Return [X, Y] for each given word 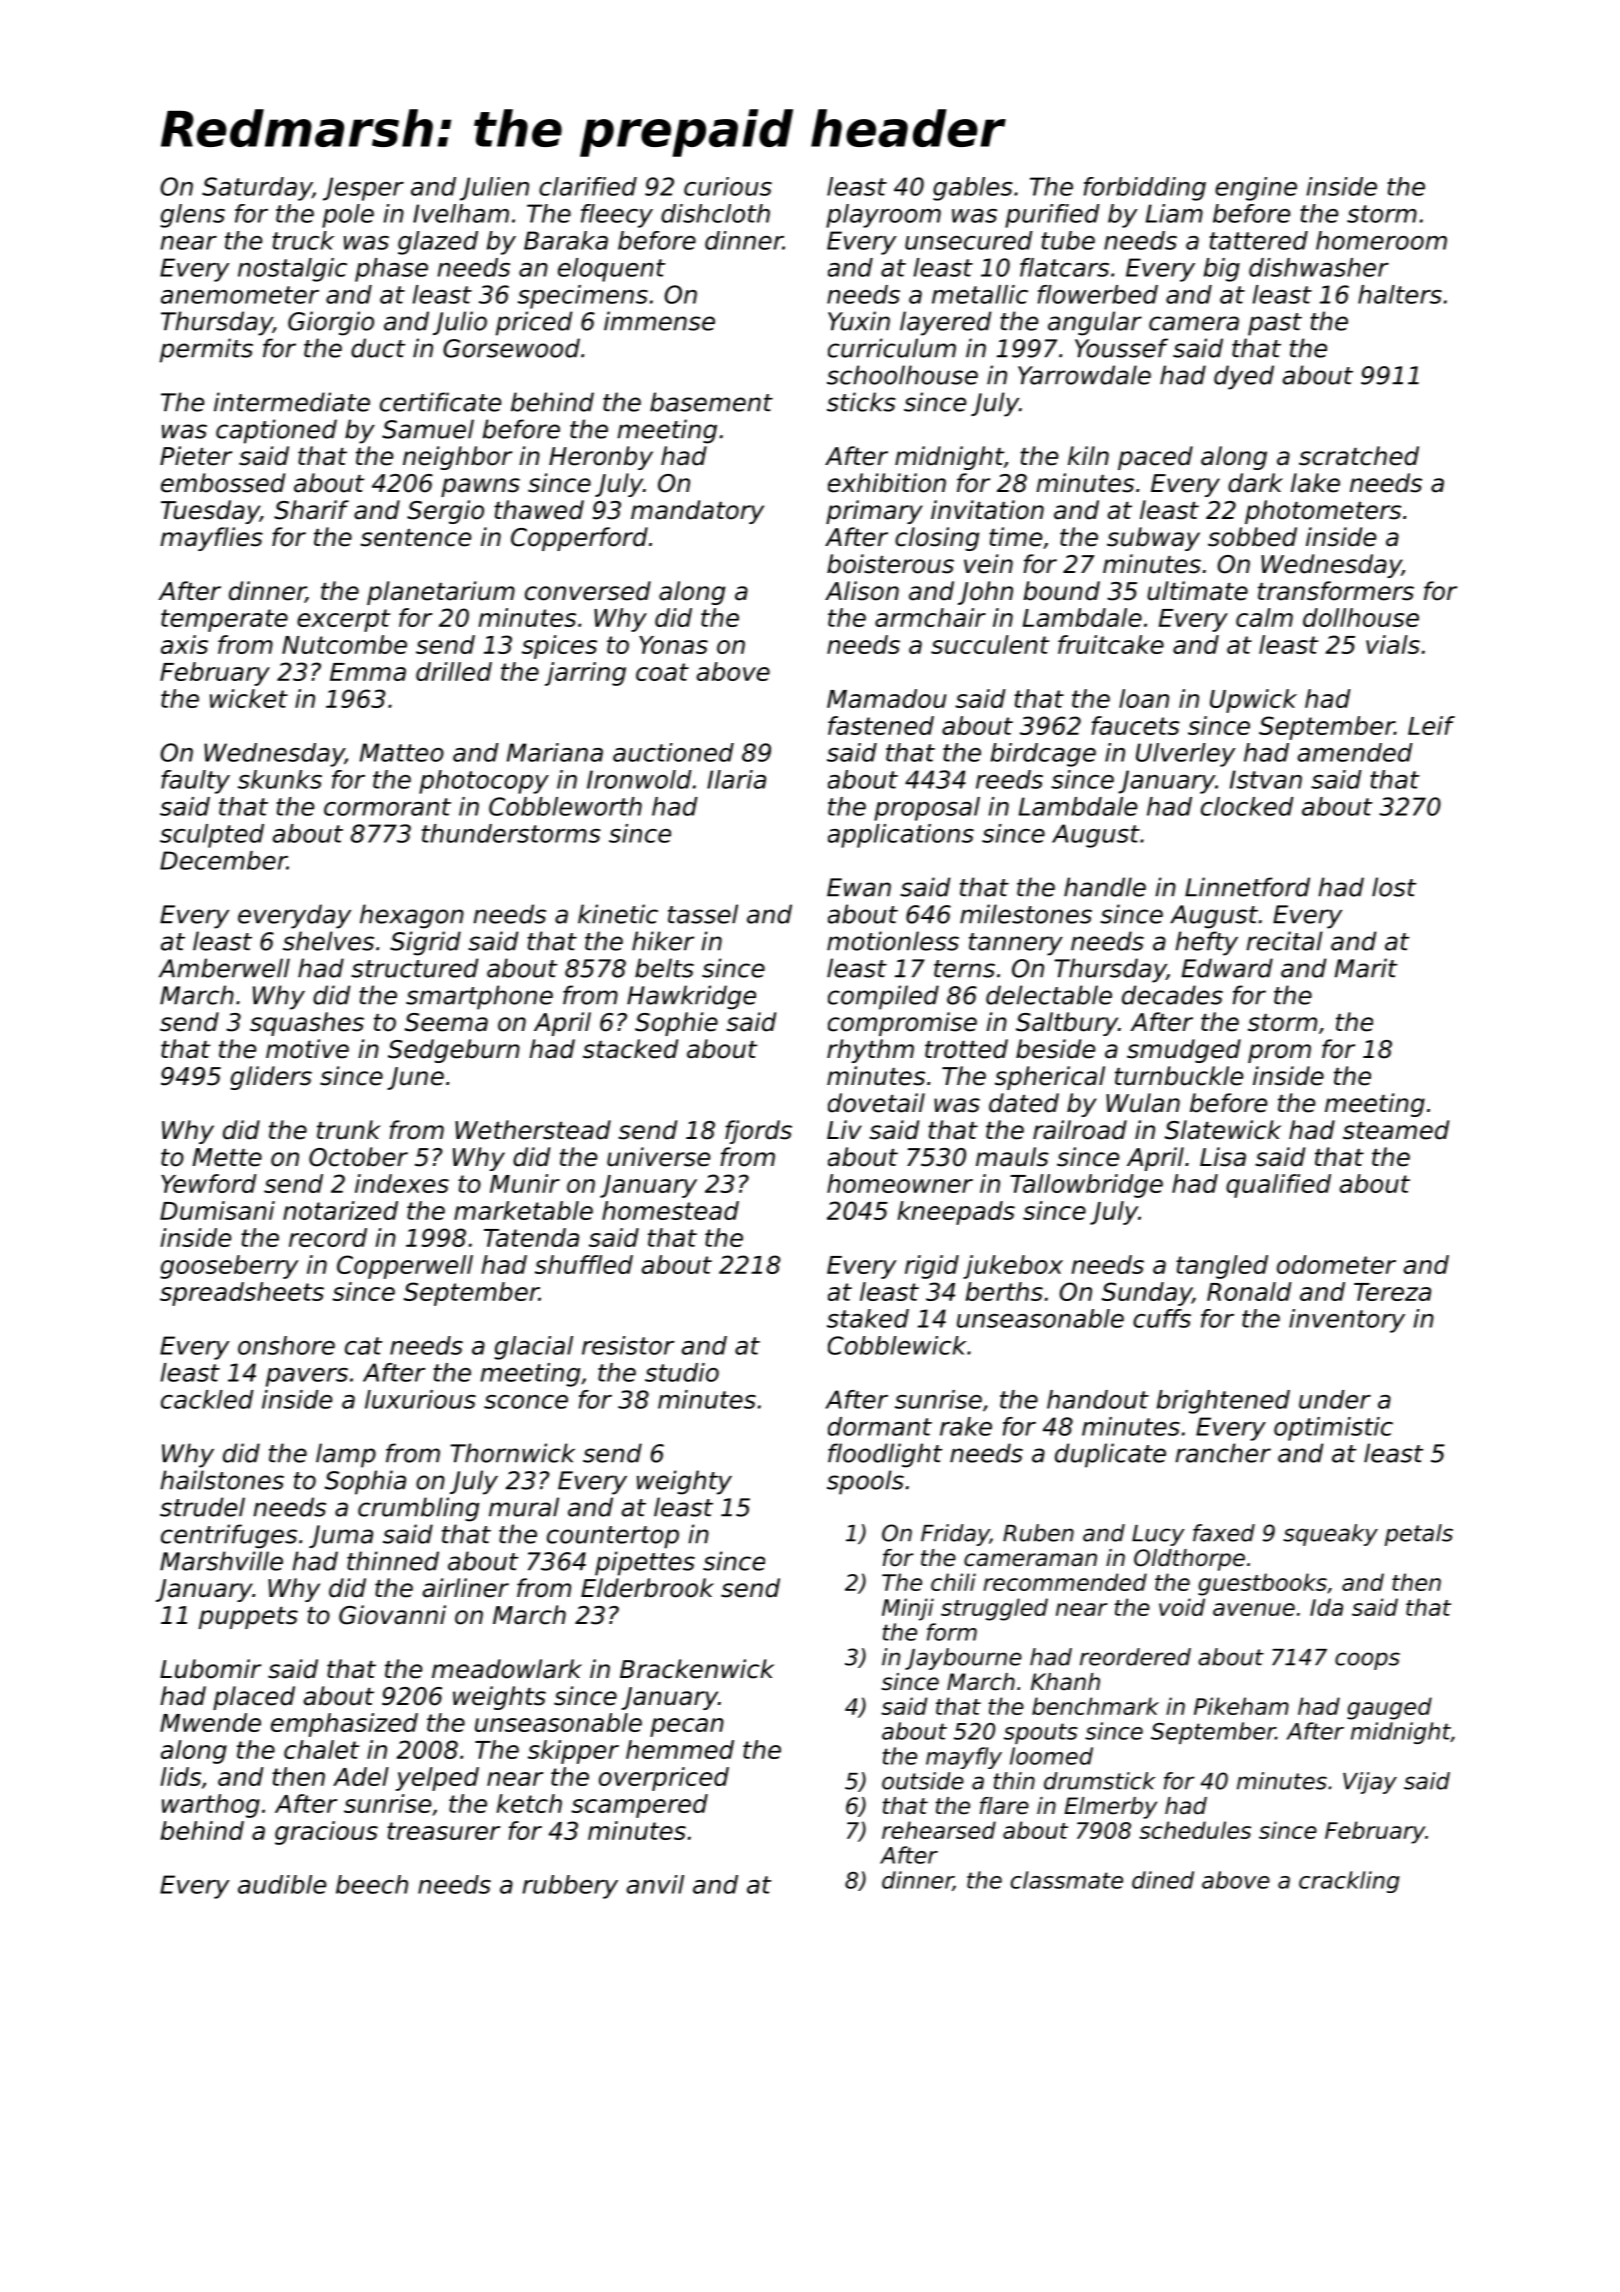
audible [282, 1884]
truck [303, 240]
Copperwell [405, 1267]
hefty [1207, 943]
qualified [1278, 1186]
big [1222, 270]
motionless [893, 941]
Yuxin [859, 321]
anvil [655, 1884]
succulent [990, 644]
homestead [670, 1210]
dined [1163, 1880]
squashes [307, 1024]
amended [1355, 752]
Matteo [402, 752]
